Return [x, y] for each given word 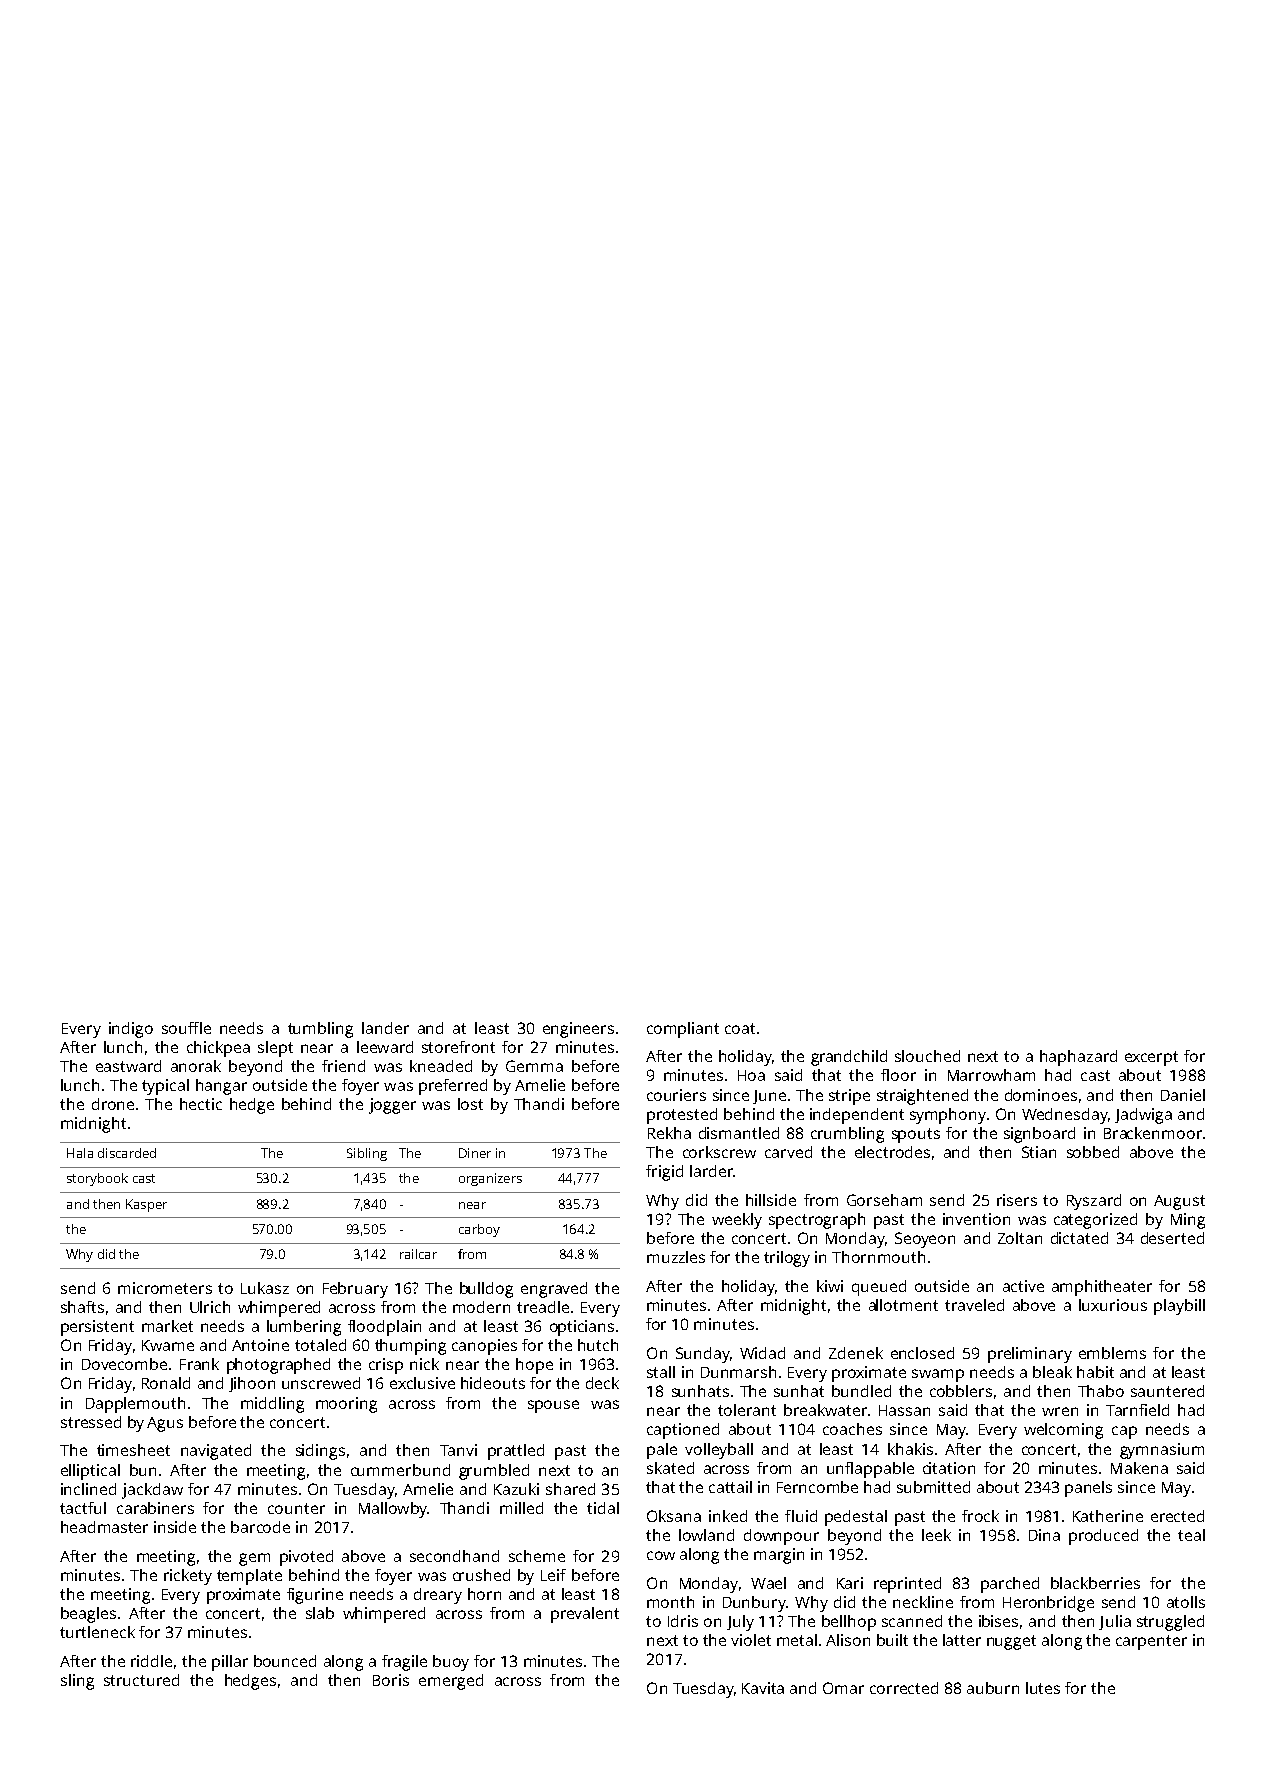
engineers [578, 1030]
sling [77, 1682]
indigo [131, 1030]
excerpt [1151, 1058]
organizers [490, 1179]
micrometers [165, 1288]
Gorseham [884, 1200]
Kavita [763, 1688]
